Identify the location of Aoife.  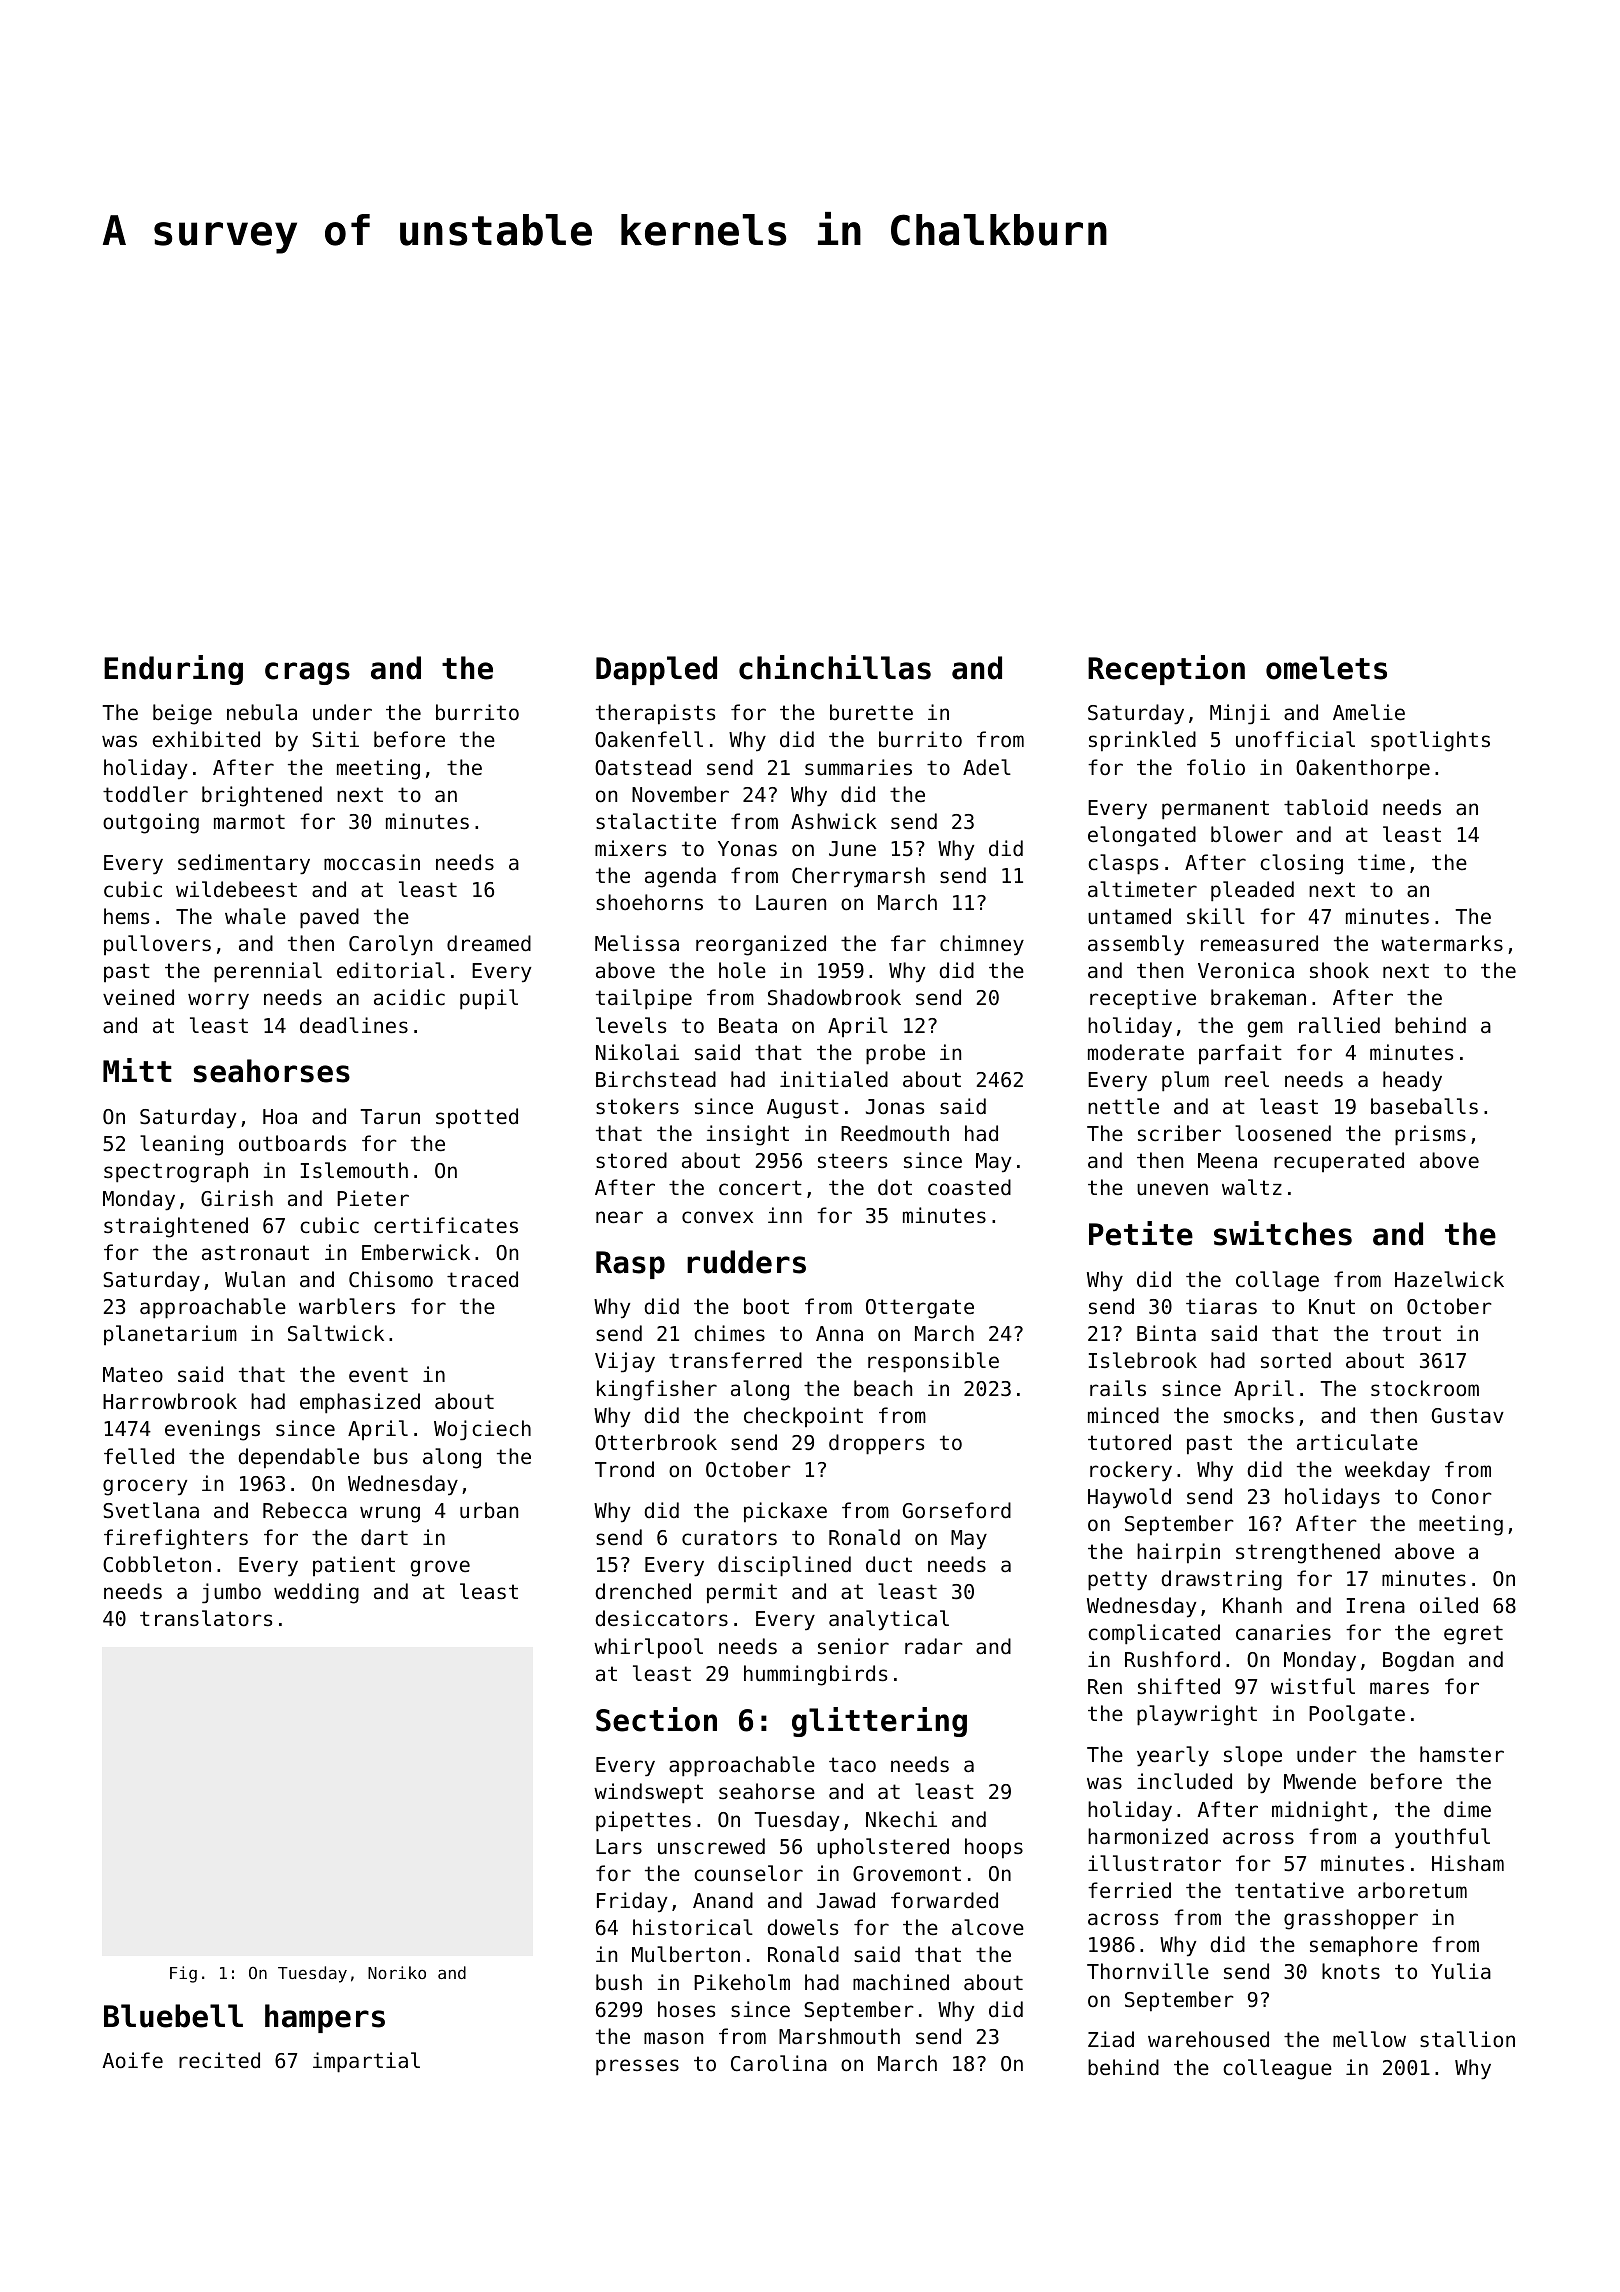
(133, 2060).
